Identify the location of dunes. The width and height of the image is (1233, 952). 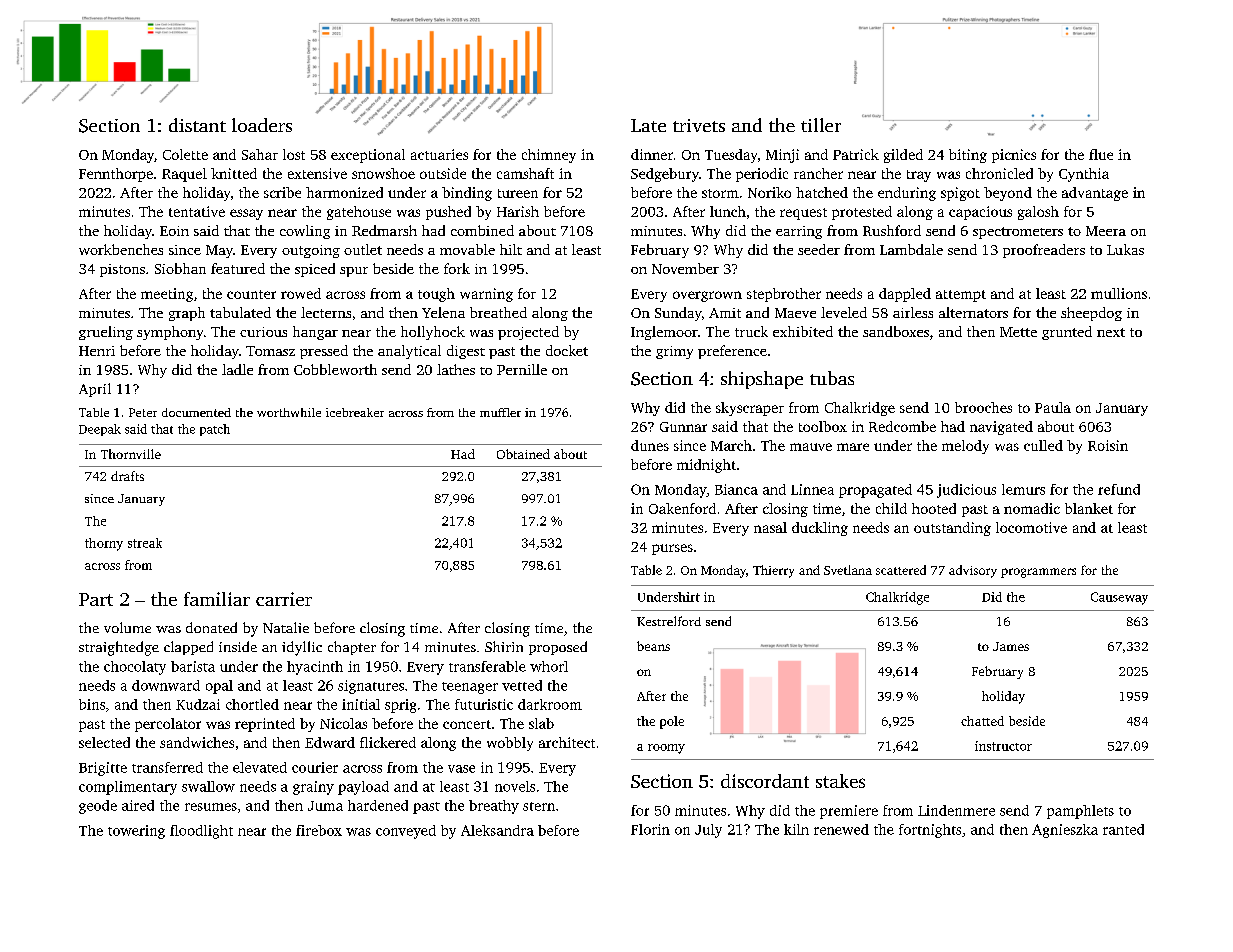
(650, 445).
